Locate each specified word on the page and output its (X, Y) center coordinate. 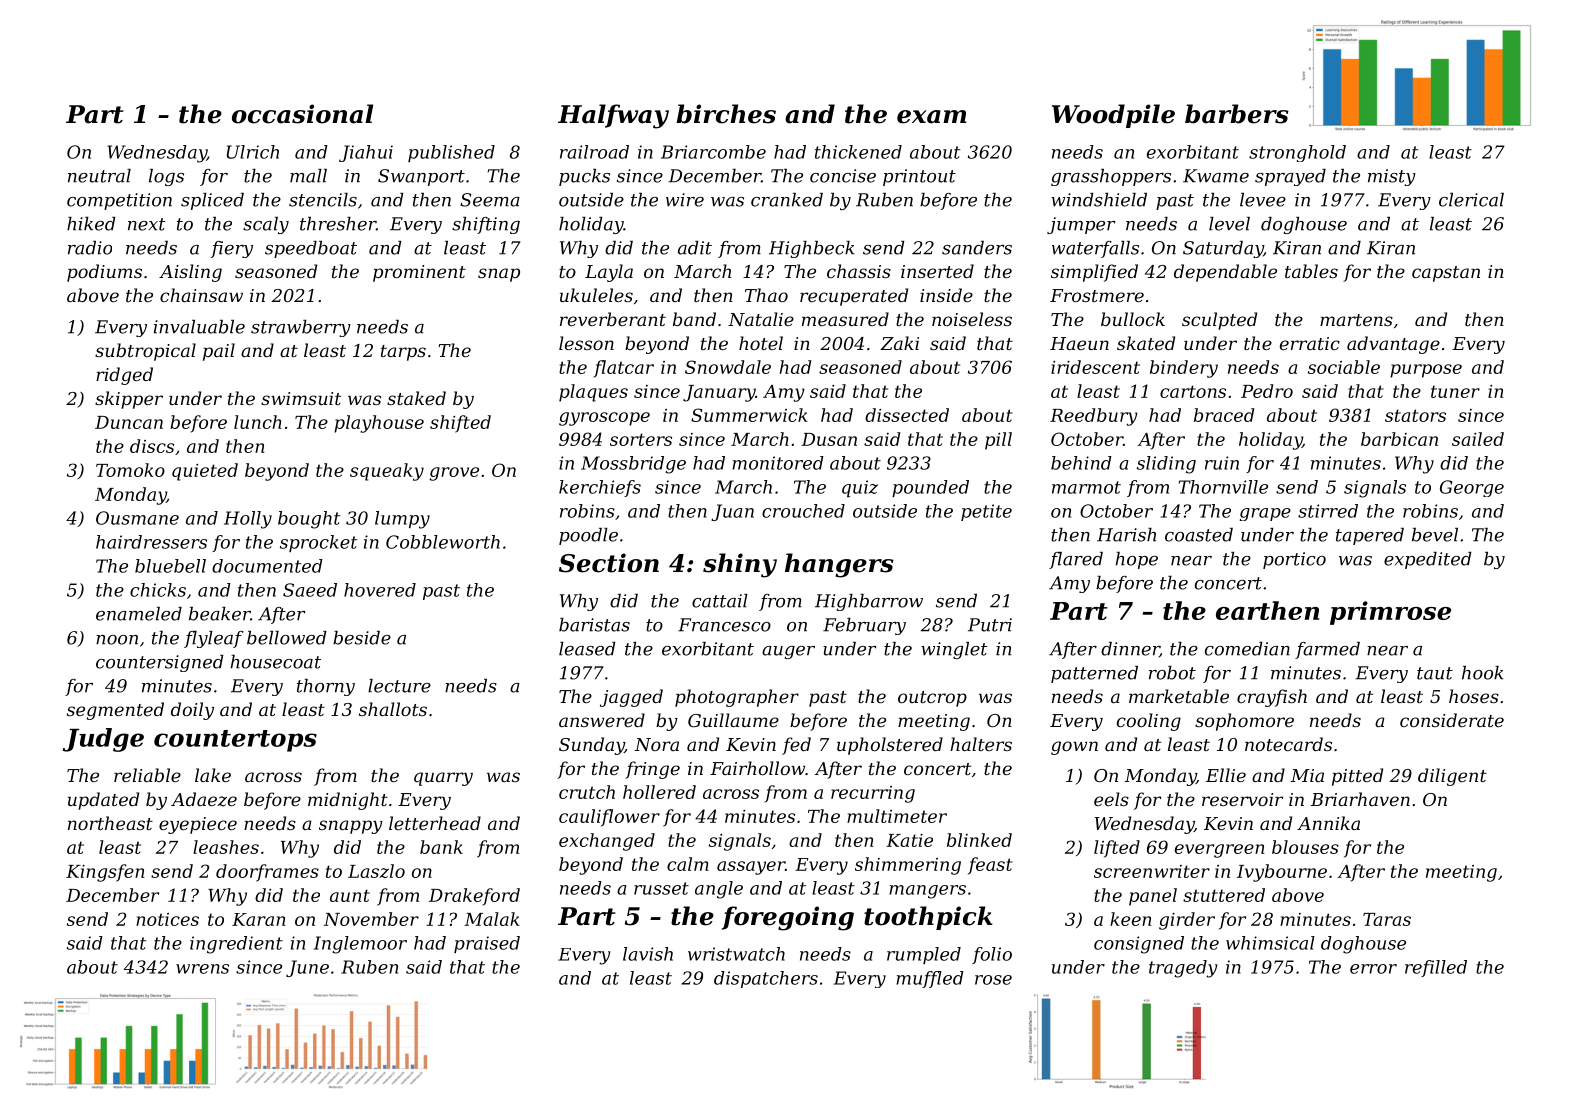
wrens (202, 969)
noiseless (972, 319)
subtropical (145, 352)
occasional (302, 114)
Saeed (310, 590)
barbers (1237, 114)
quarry (443, 779)
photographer (737, 698)
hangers (839, 565)
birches (726, 114)
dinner (1130, 650)
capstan (1446, 274)
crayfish (1272, 698)
